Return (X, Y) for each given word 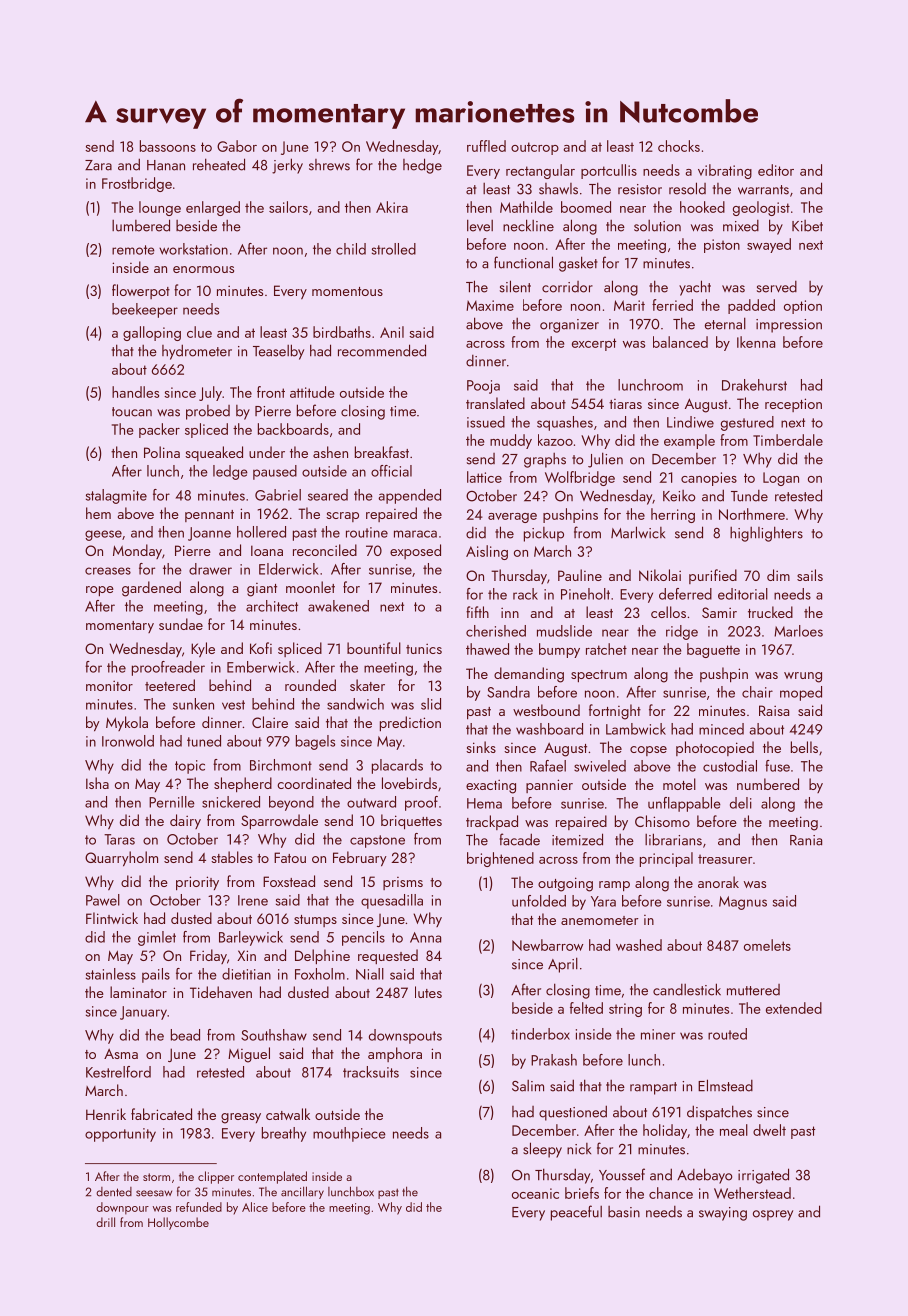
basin (624, 1212)
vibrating (725, 171)
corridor (567, 287)
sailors (288, 207)
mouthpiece (349, 1134)
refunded (199, 1207)
